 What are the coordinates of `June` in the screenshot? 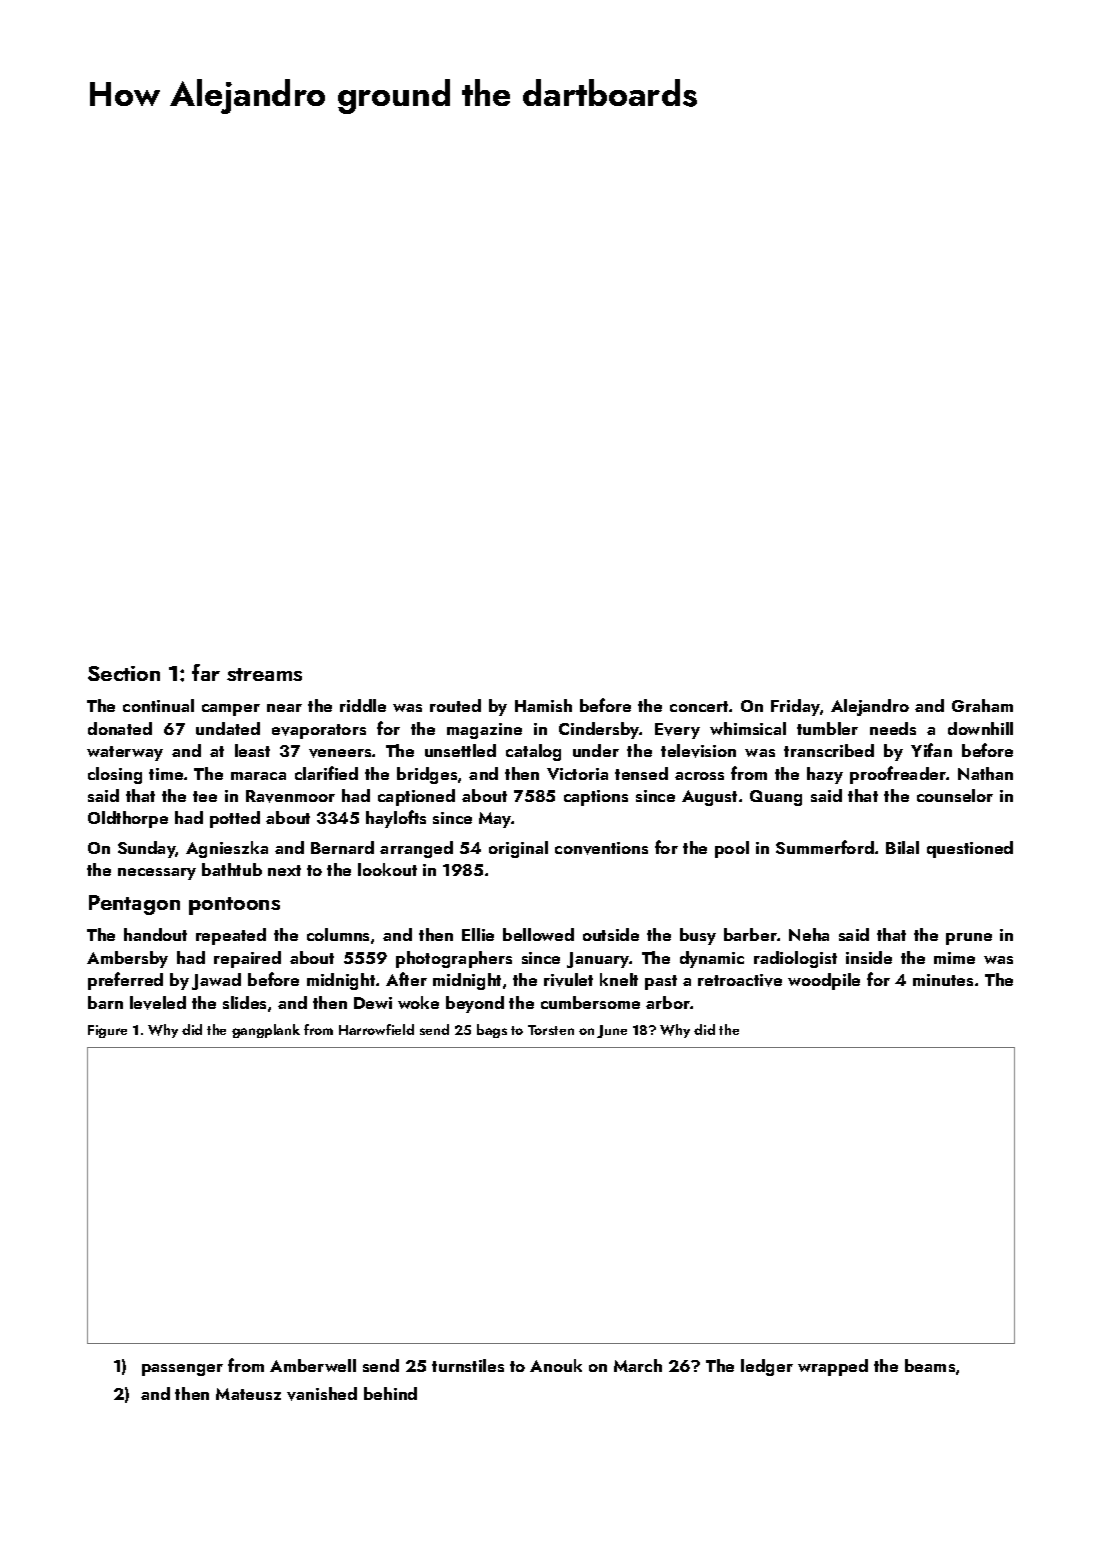 It's located at (612, 1031).
